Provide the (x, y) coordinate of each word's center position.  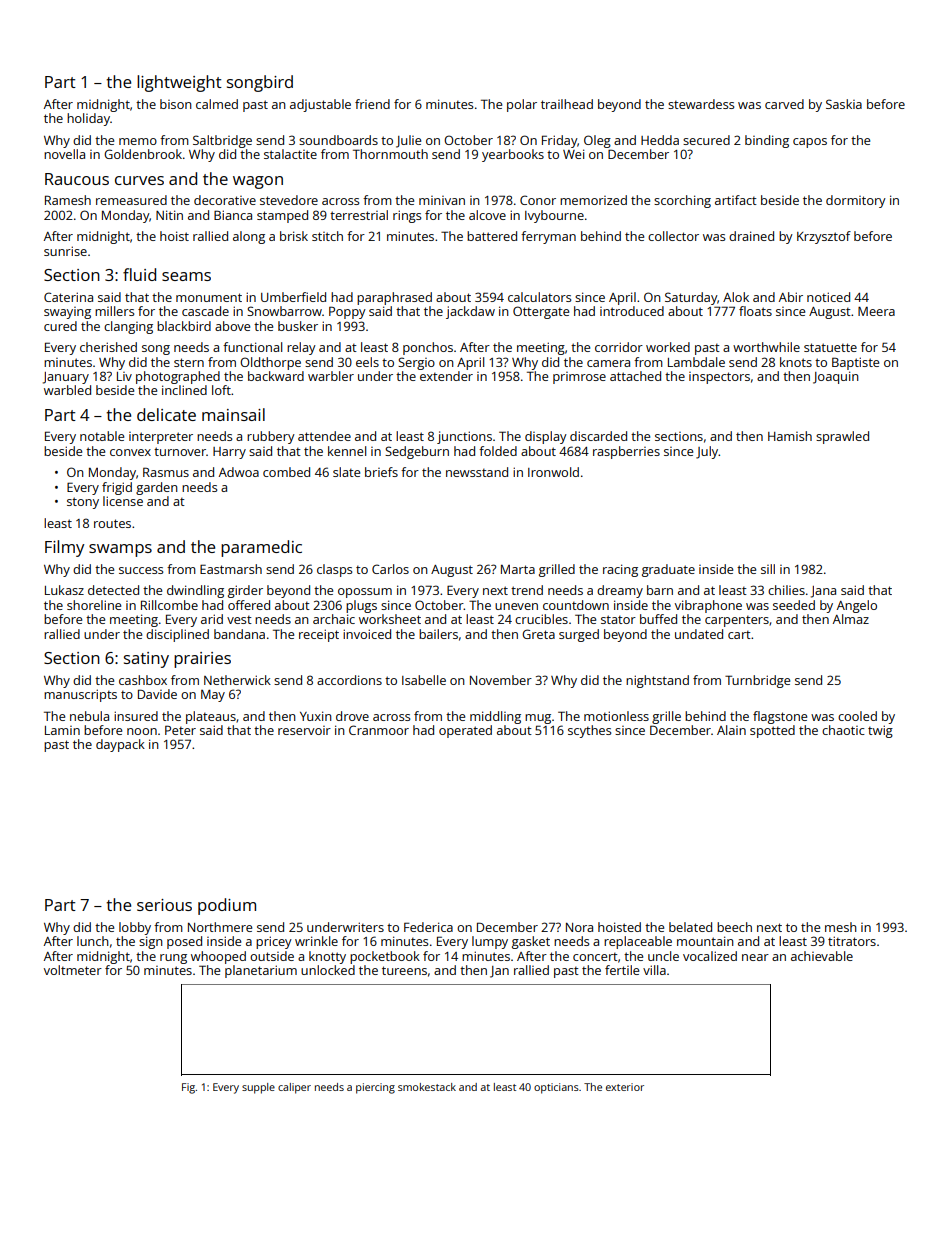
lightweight (179, 83)
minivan (442, 200)
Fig (188, 1088)
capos (810, 143)
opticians (556, 1088)
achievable (822, 956)
